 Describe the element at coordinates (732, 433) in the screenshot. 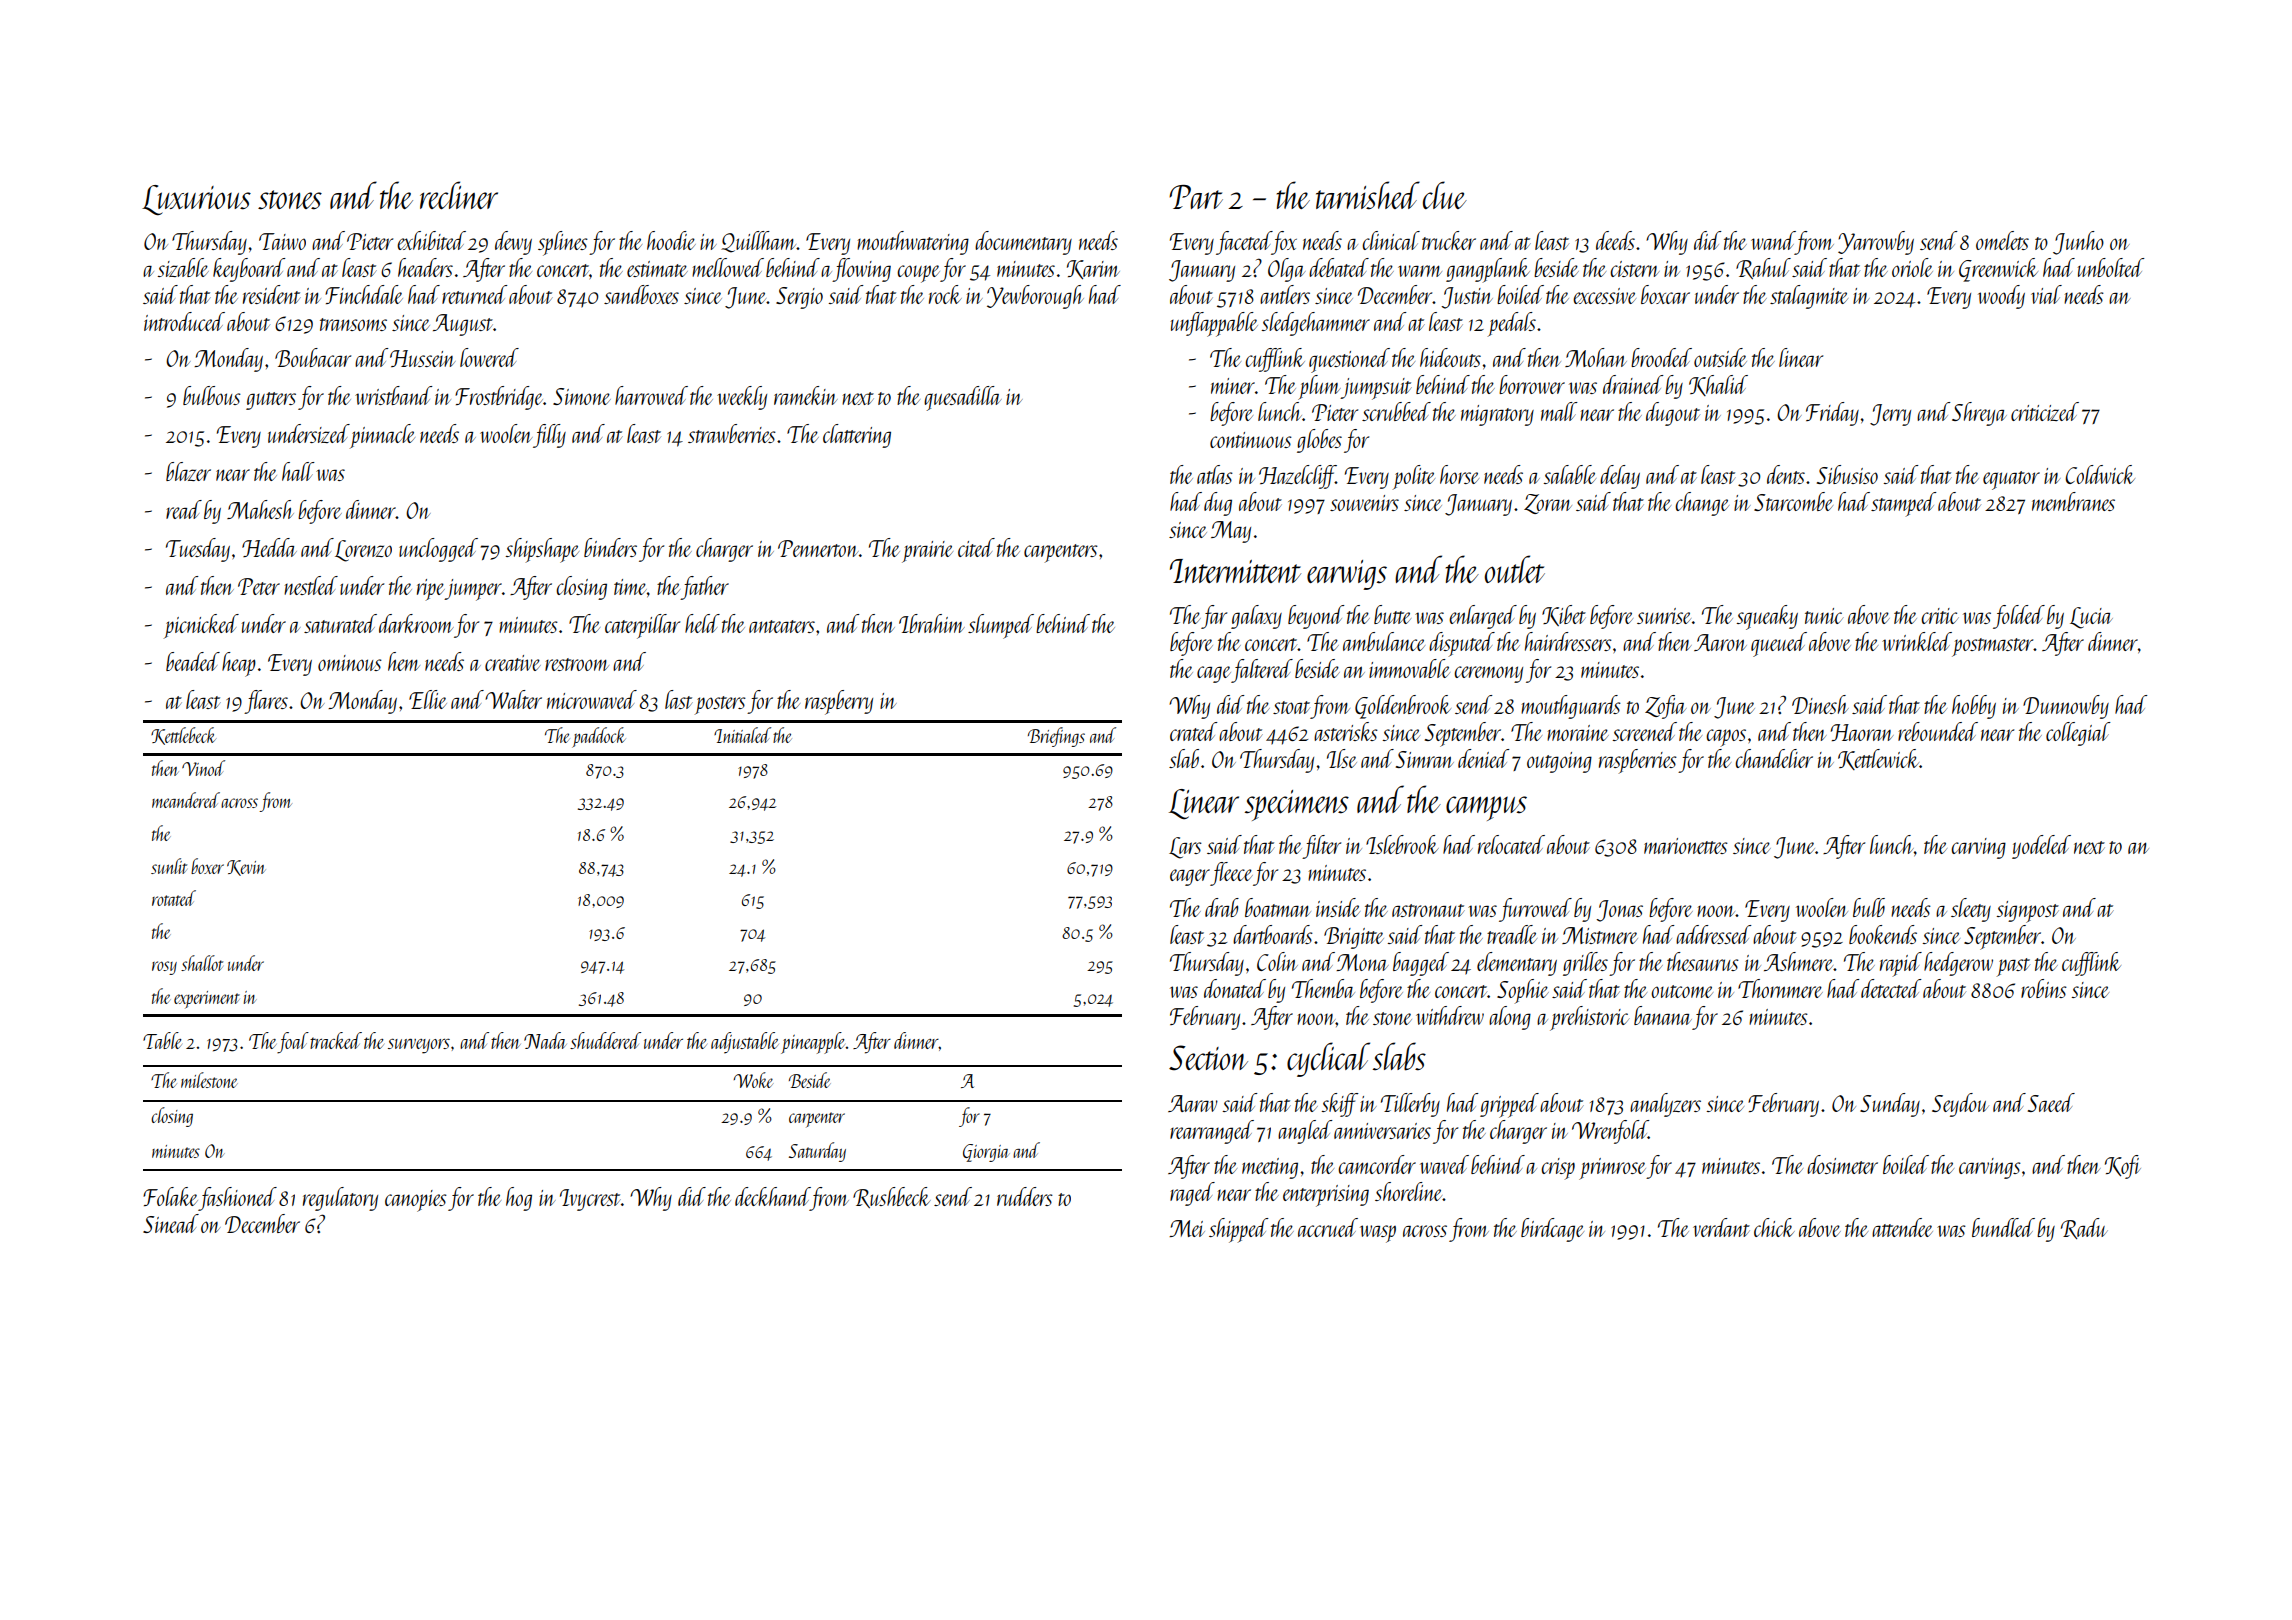

I see `strawberries` at that location.
